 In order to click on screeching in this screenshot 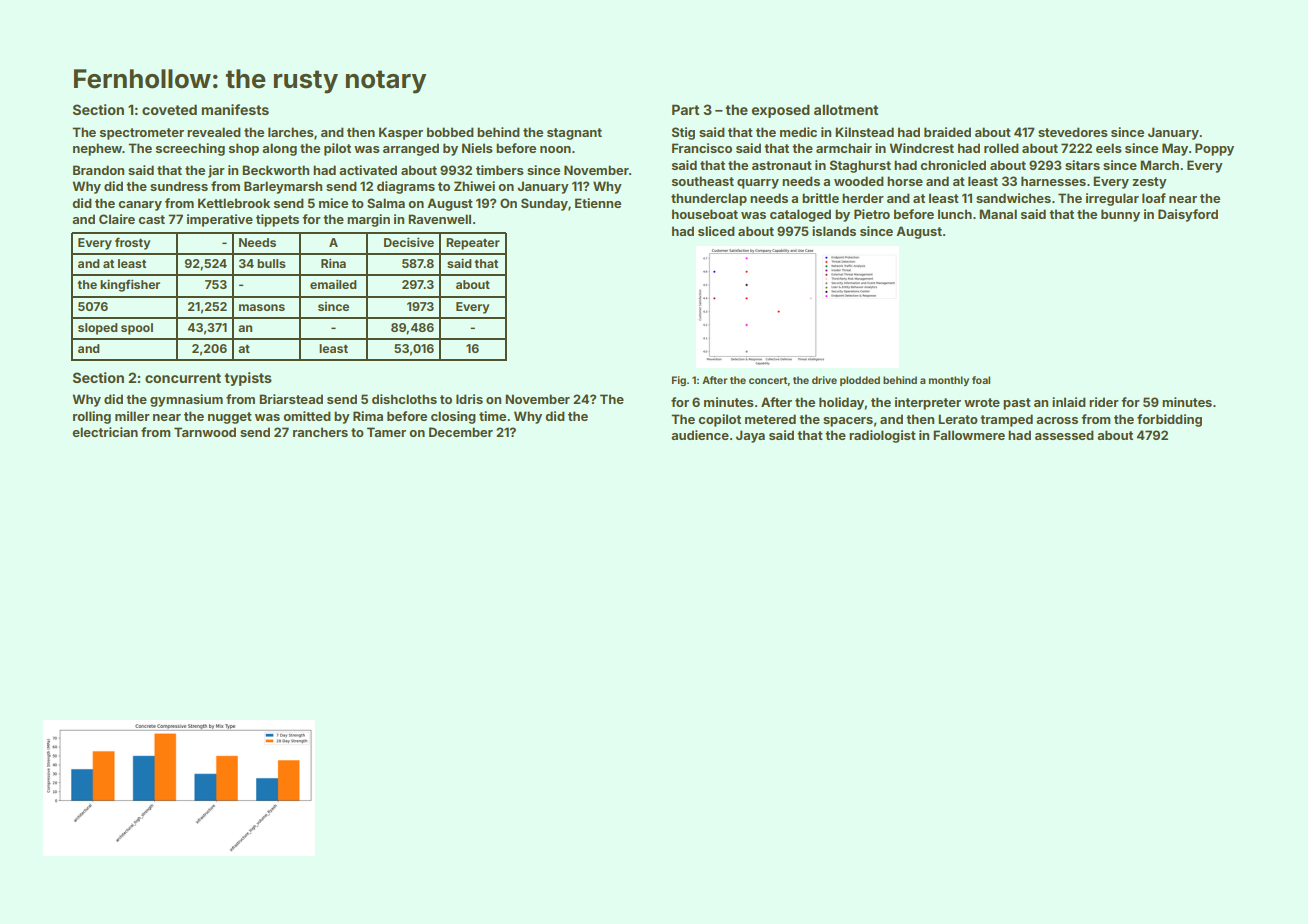, I will do `click(190, 149)`.
